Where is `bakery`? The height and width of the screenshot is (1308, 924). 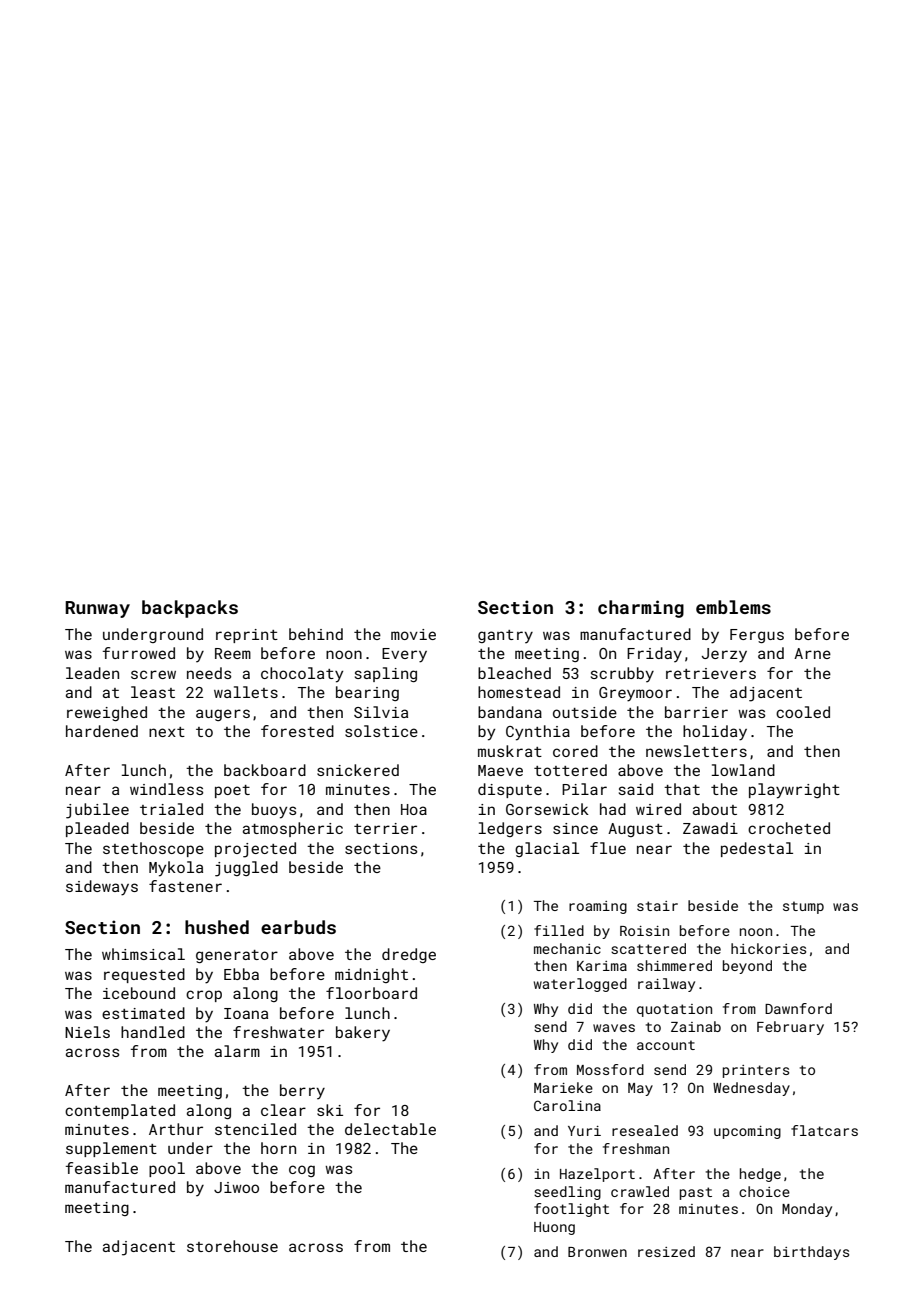 bakery is located at coordinates (363, 1034).
